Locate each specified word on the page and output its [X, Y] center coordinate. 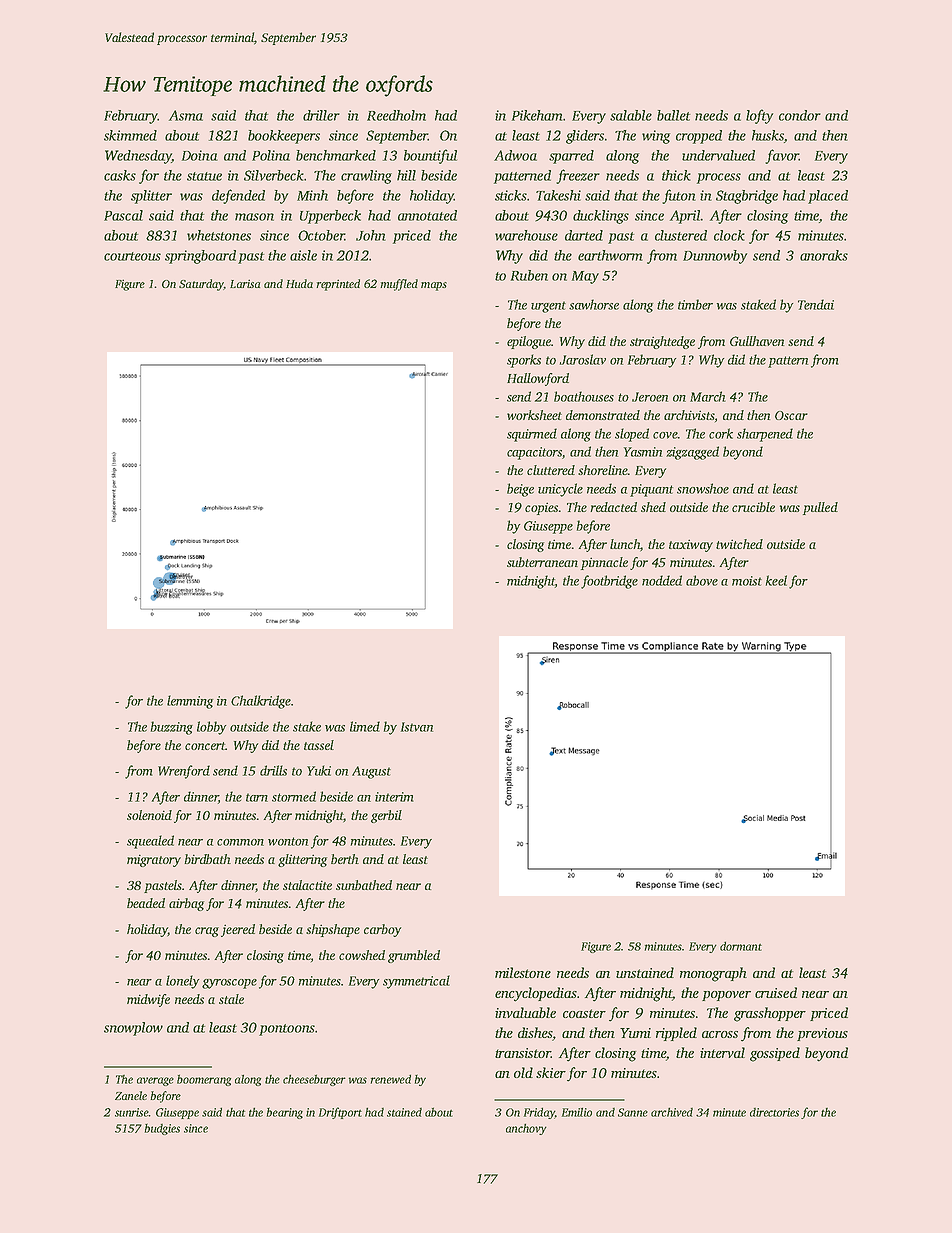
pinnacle [604, 563]
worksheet [534, 415]
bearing [285, 1113]
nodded [662, 580]
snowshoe [703, 488]
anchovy [526, 1129]
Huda [299, 283]
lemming [190, 702]
